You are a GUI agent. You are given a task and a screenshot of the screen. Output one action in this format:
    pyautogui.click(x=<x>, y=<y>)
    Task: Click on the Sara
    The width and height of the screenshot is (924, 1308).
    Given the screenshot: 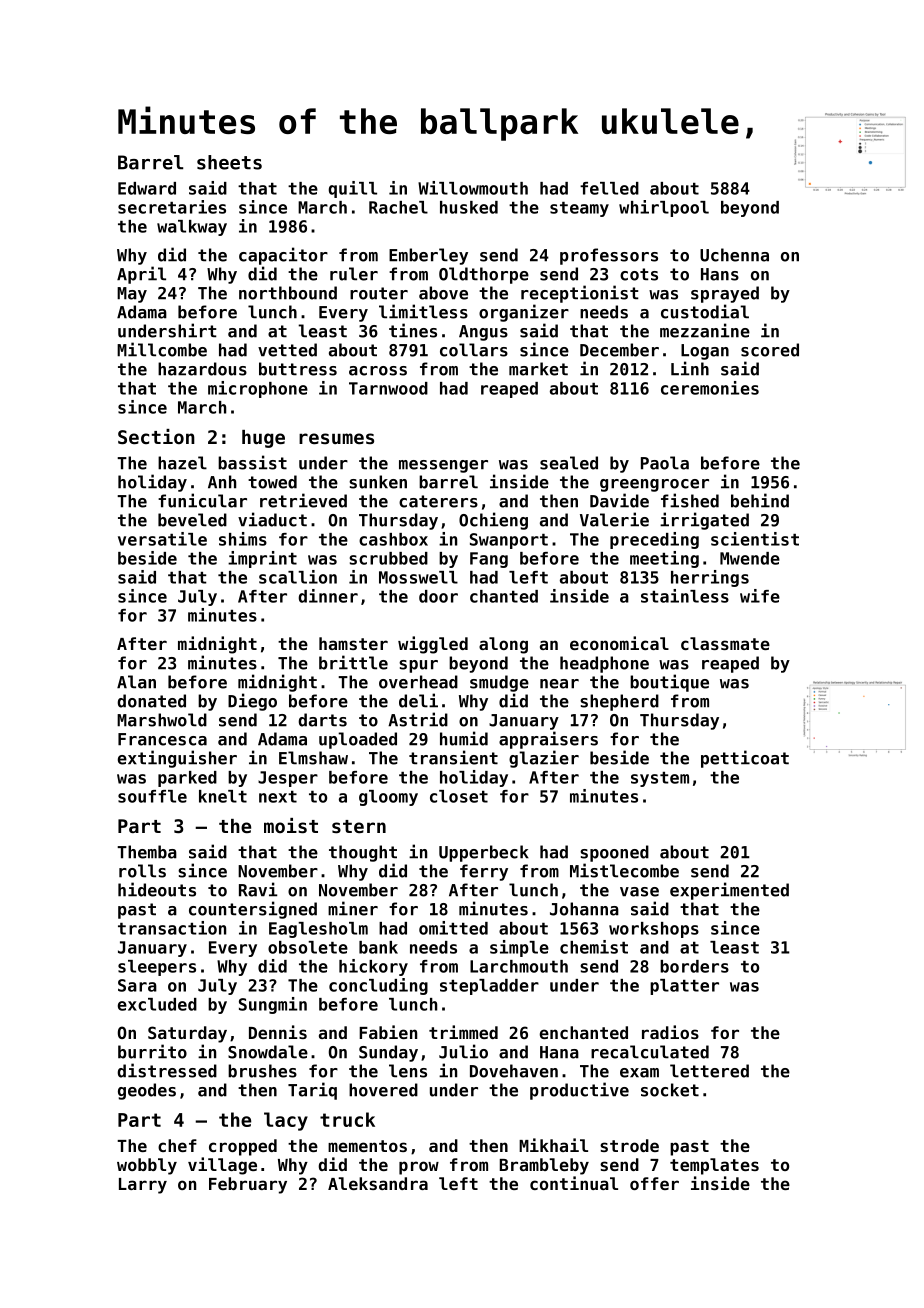 What is the action you would take?
    pyautogui.click(x=137, y=985)
